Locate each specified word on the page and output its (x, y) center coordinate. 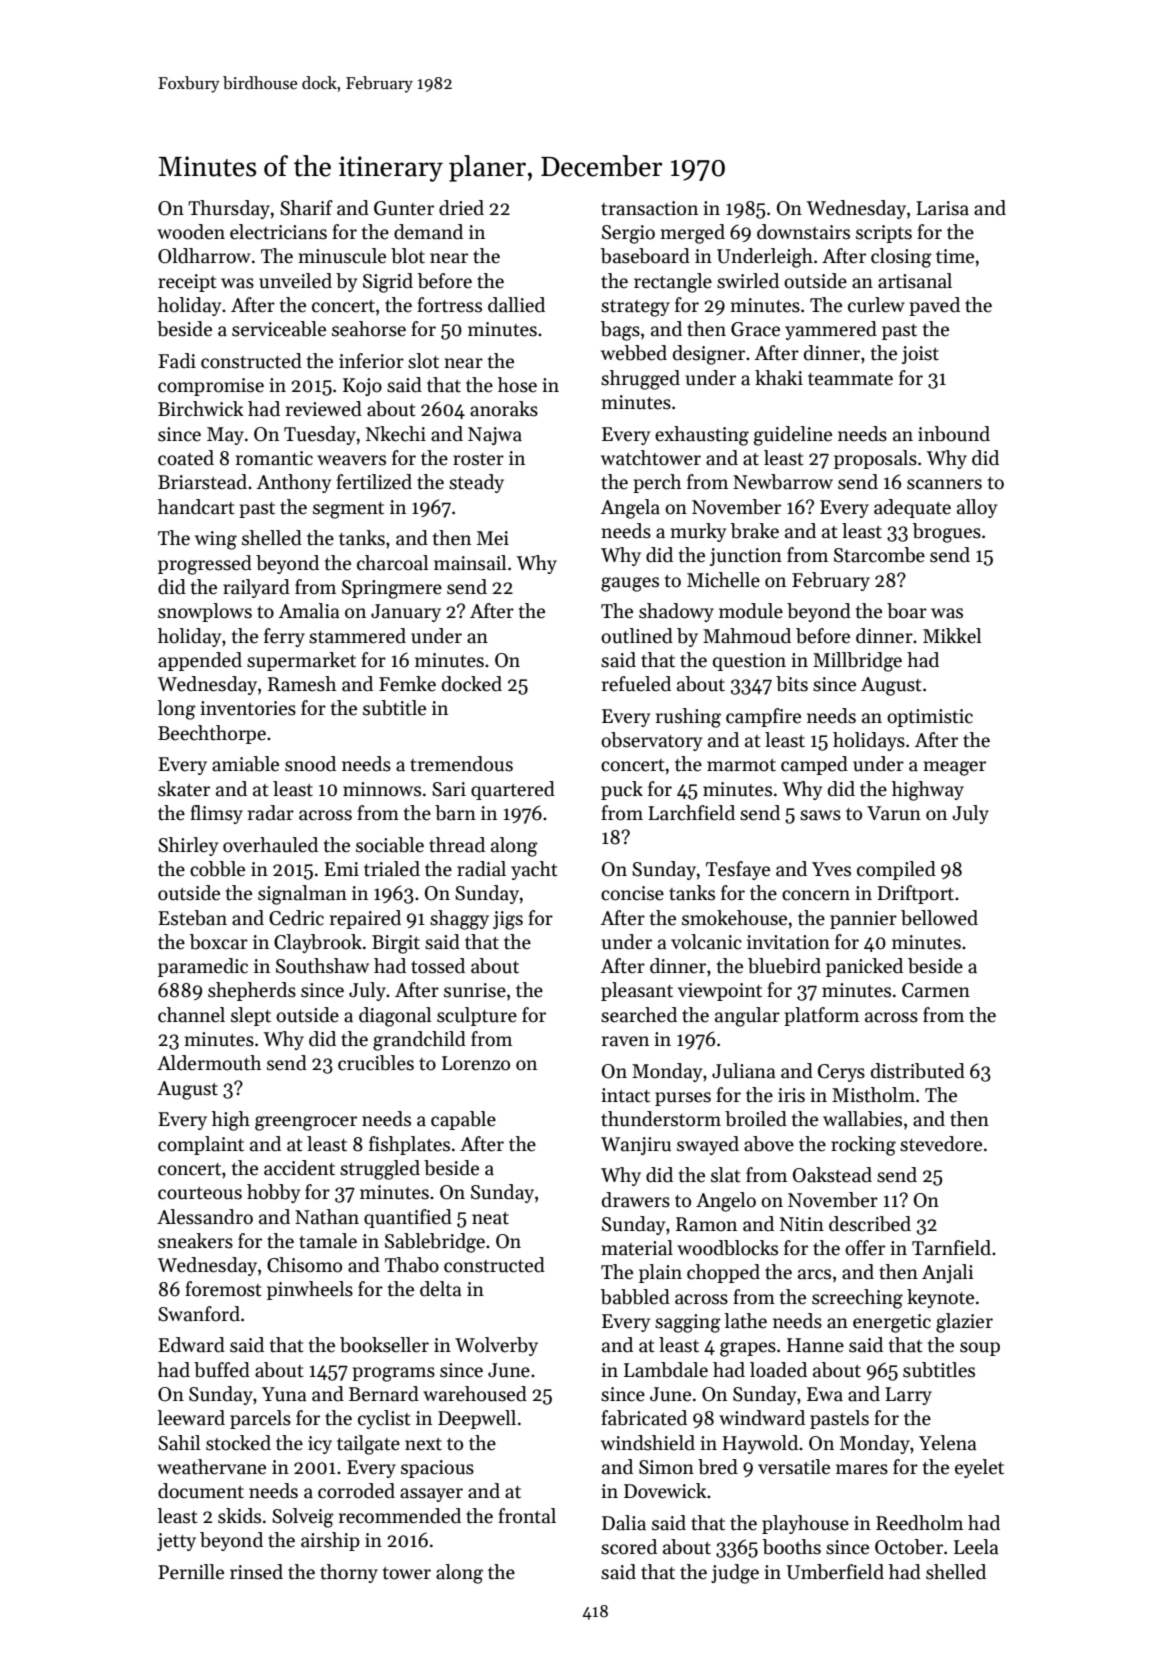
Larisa (942, 208)
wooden (191, 232)
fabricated (644, 1418)
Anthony (294, 483)
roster (478, 459)
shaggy (459, 920)
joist (920, 355)
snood (310, 764)
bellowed (939, 918)
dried (461, 208)
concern (816, 895)
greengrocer (306, 1123)
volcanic (706, 942)
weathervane (211, 1467)
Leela (976, 1547)
